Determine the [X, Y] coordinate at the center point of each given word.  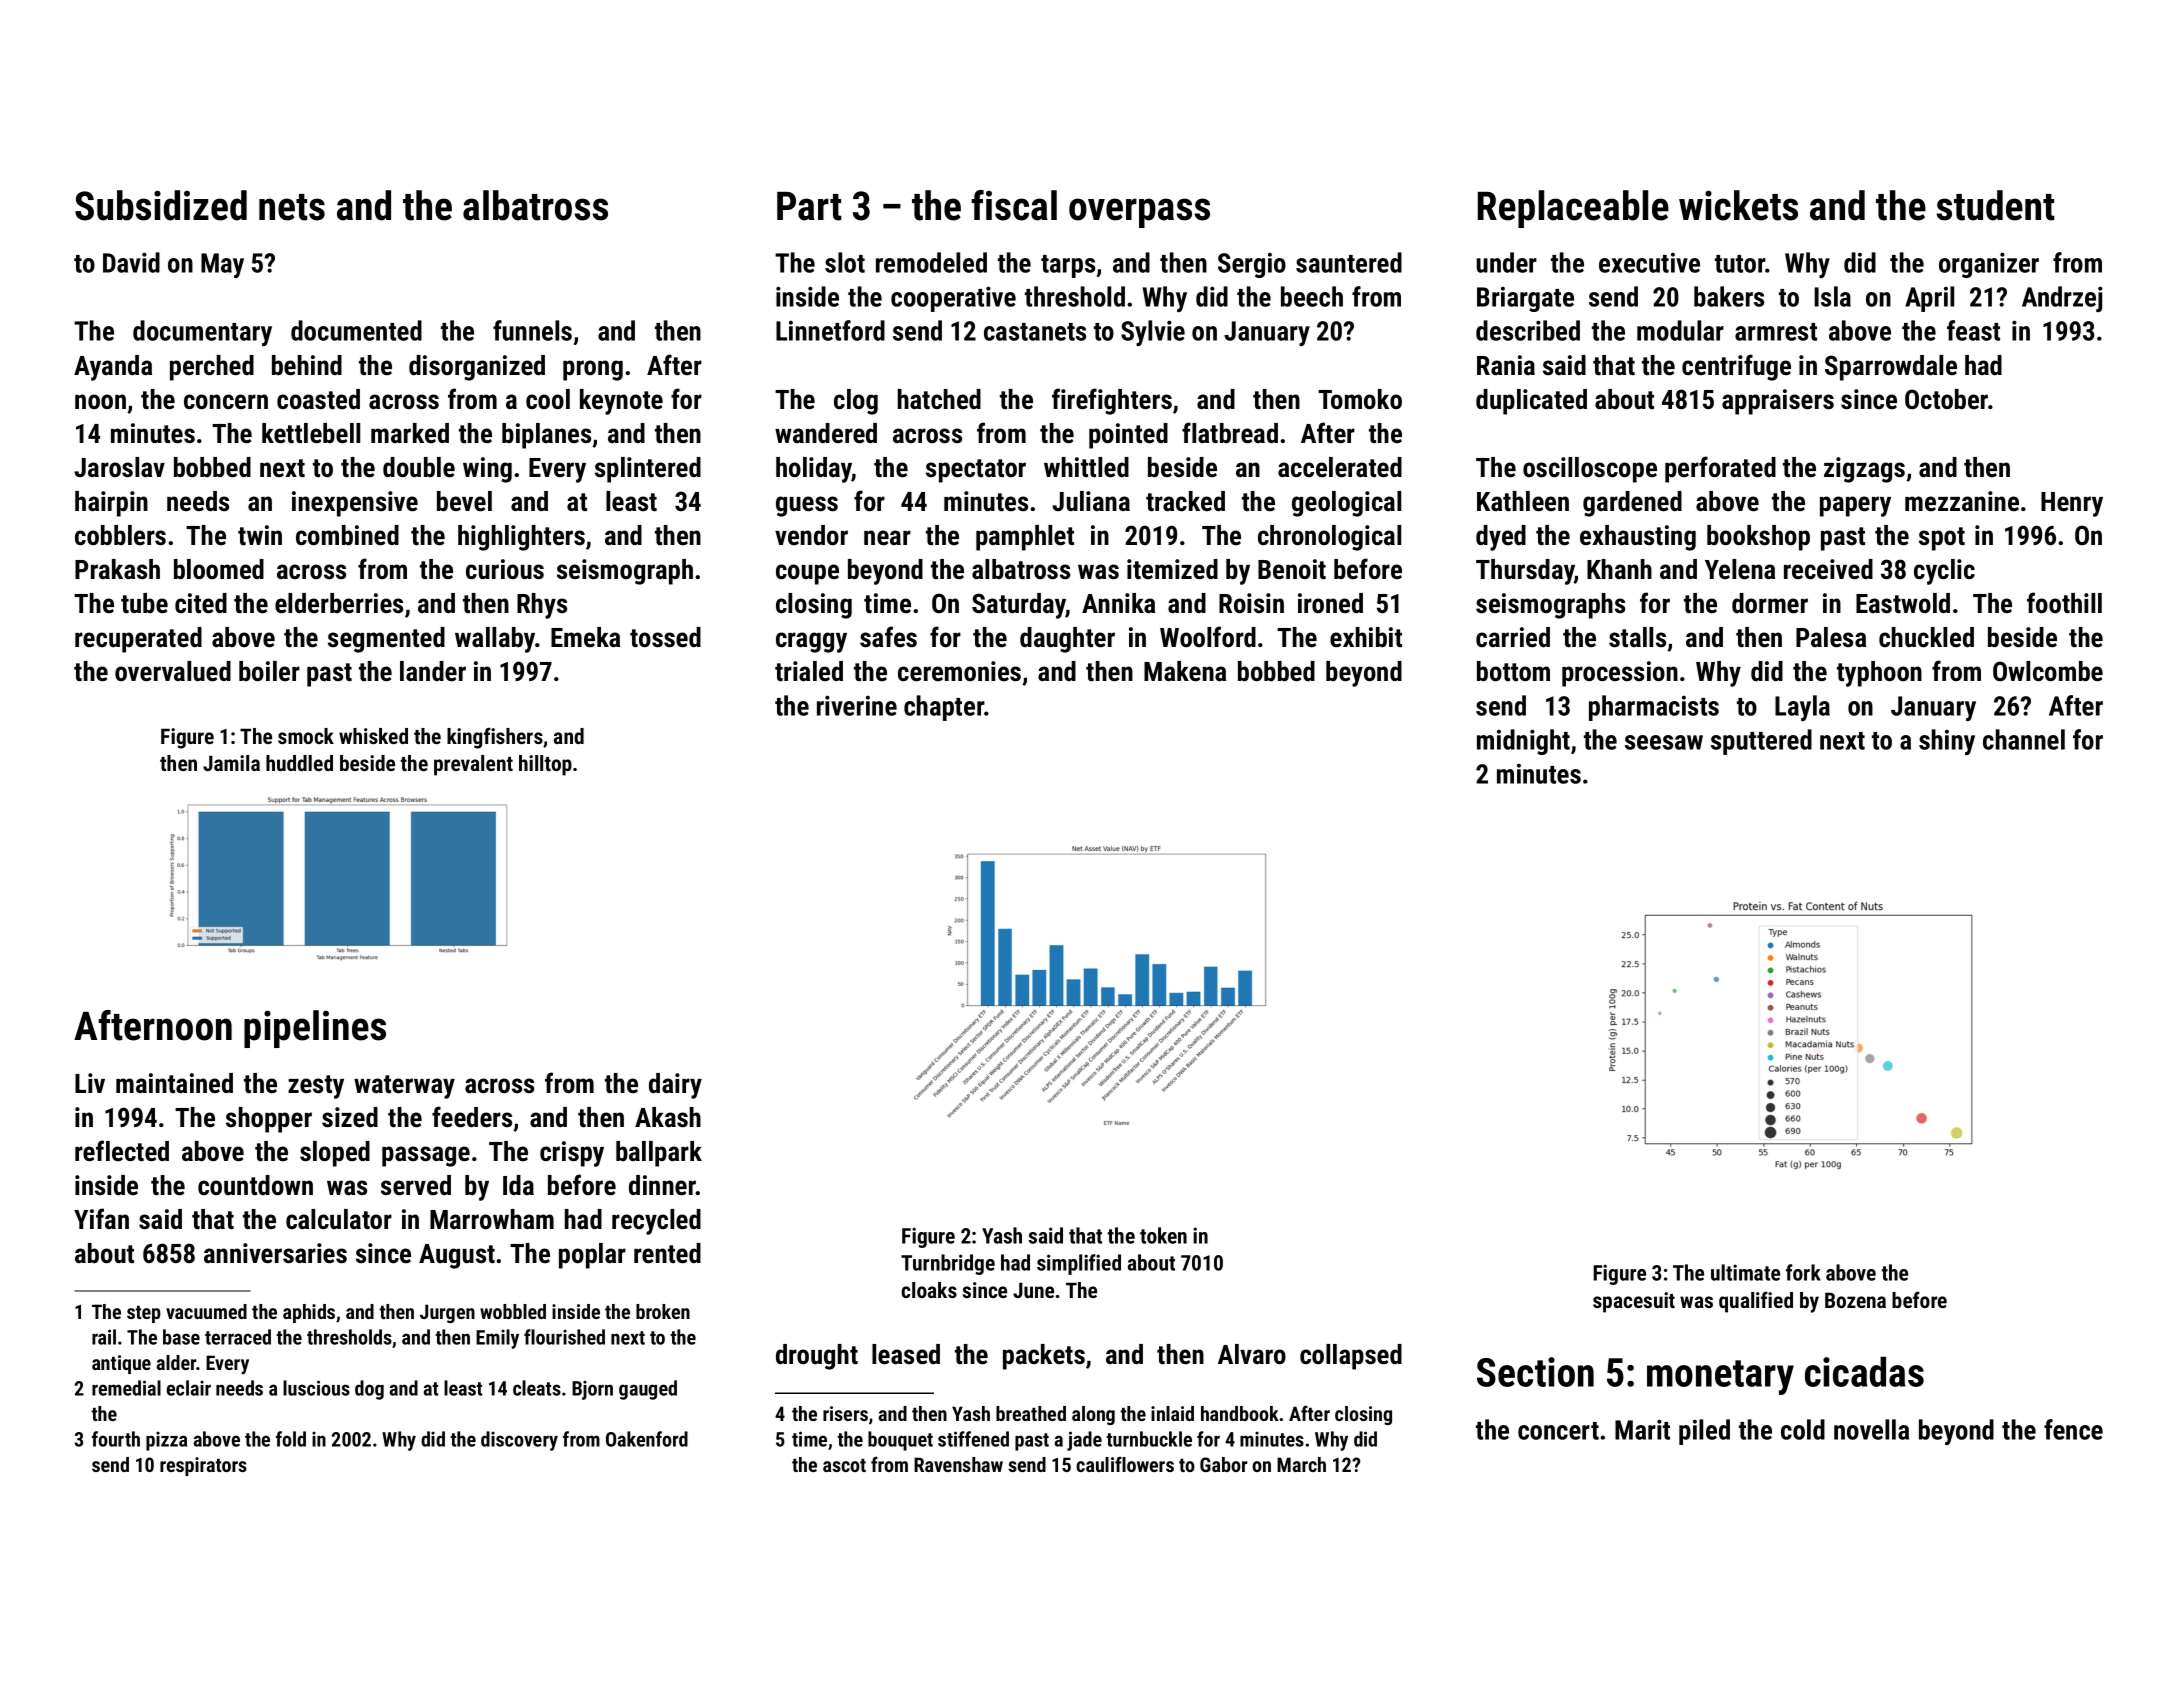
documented [356, 330]
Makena [1185, 671]
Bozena [1855, 1300]
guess [807, 506]
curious [505, 569]
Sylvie [1153, 333]
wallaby [495, 640]
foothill [2064, 603]
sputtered [1761, 742]
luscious [316, 1388]
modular [1680, 330]
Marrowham [492, 1219]
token [1163, 1235]
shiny [1947, 742]
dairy [675, 1086]
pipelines [315, 1029]
